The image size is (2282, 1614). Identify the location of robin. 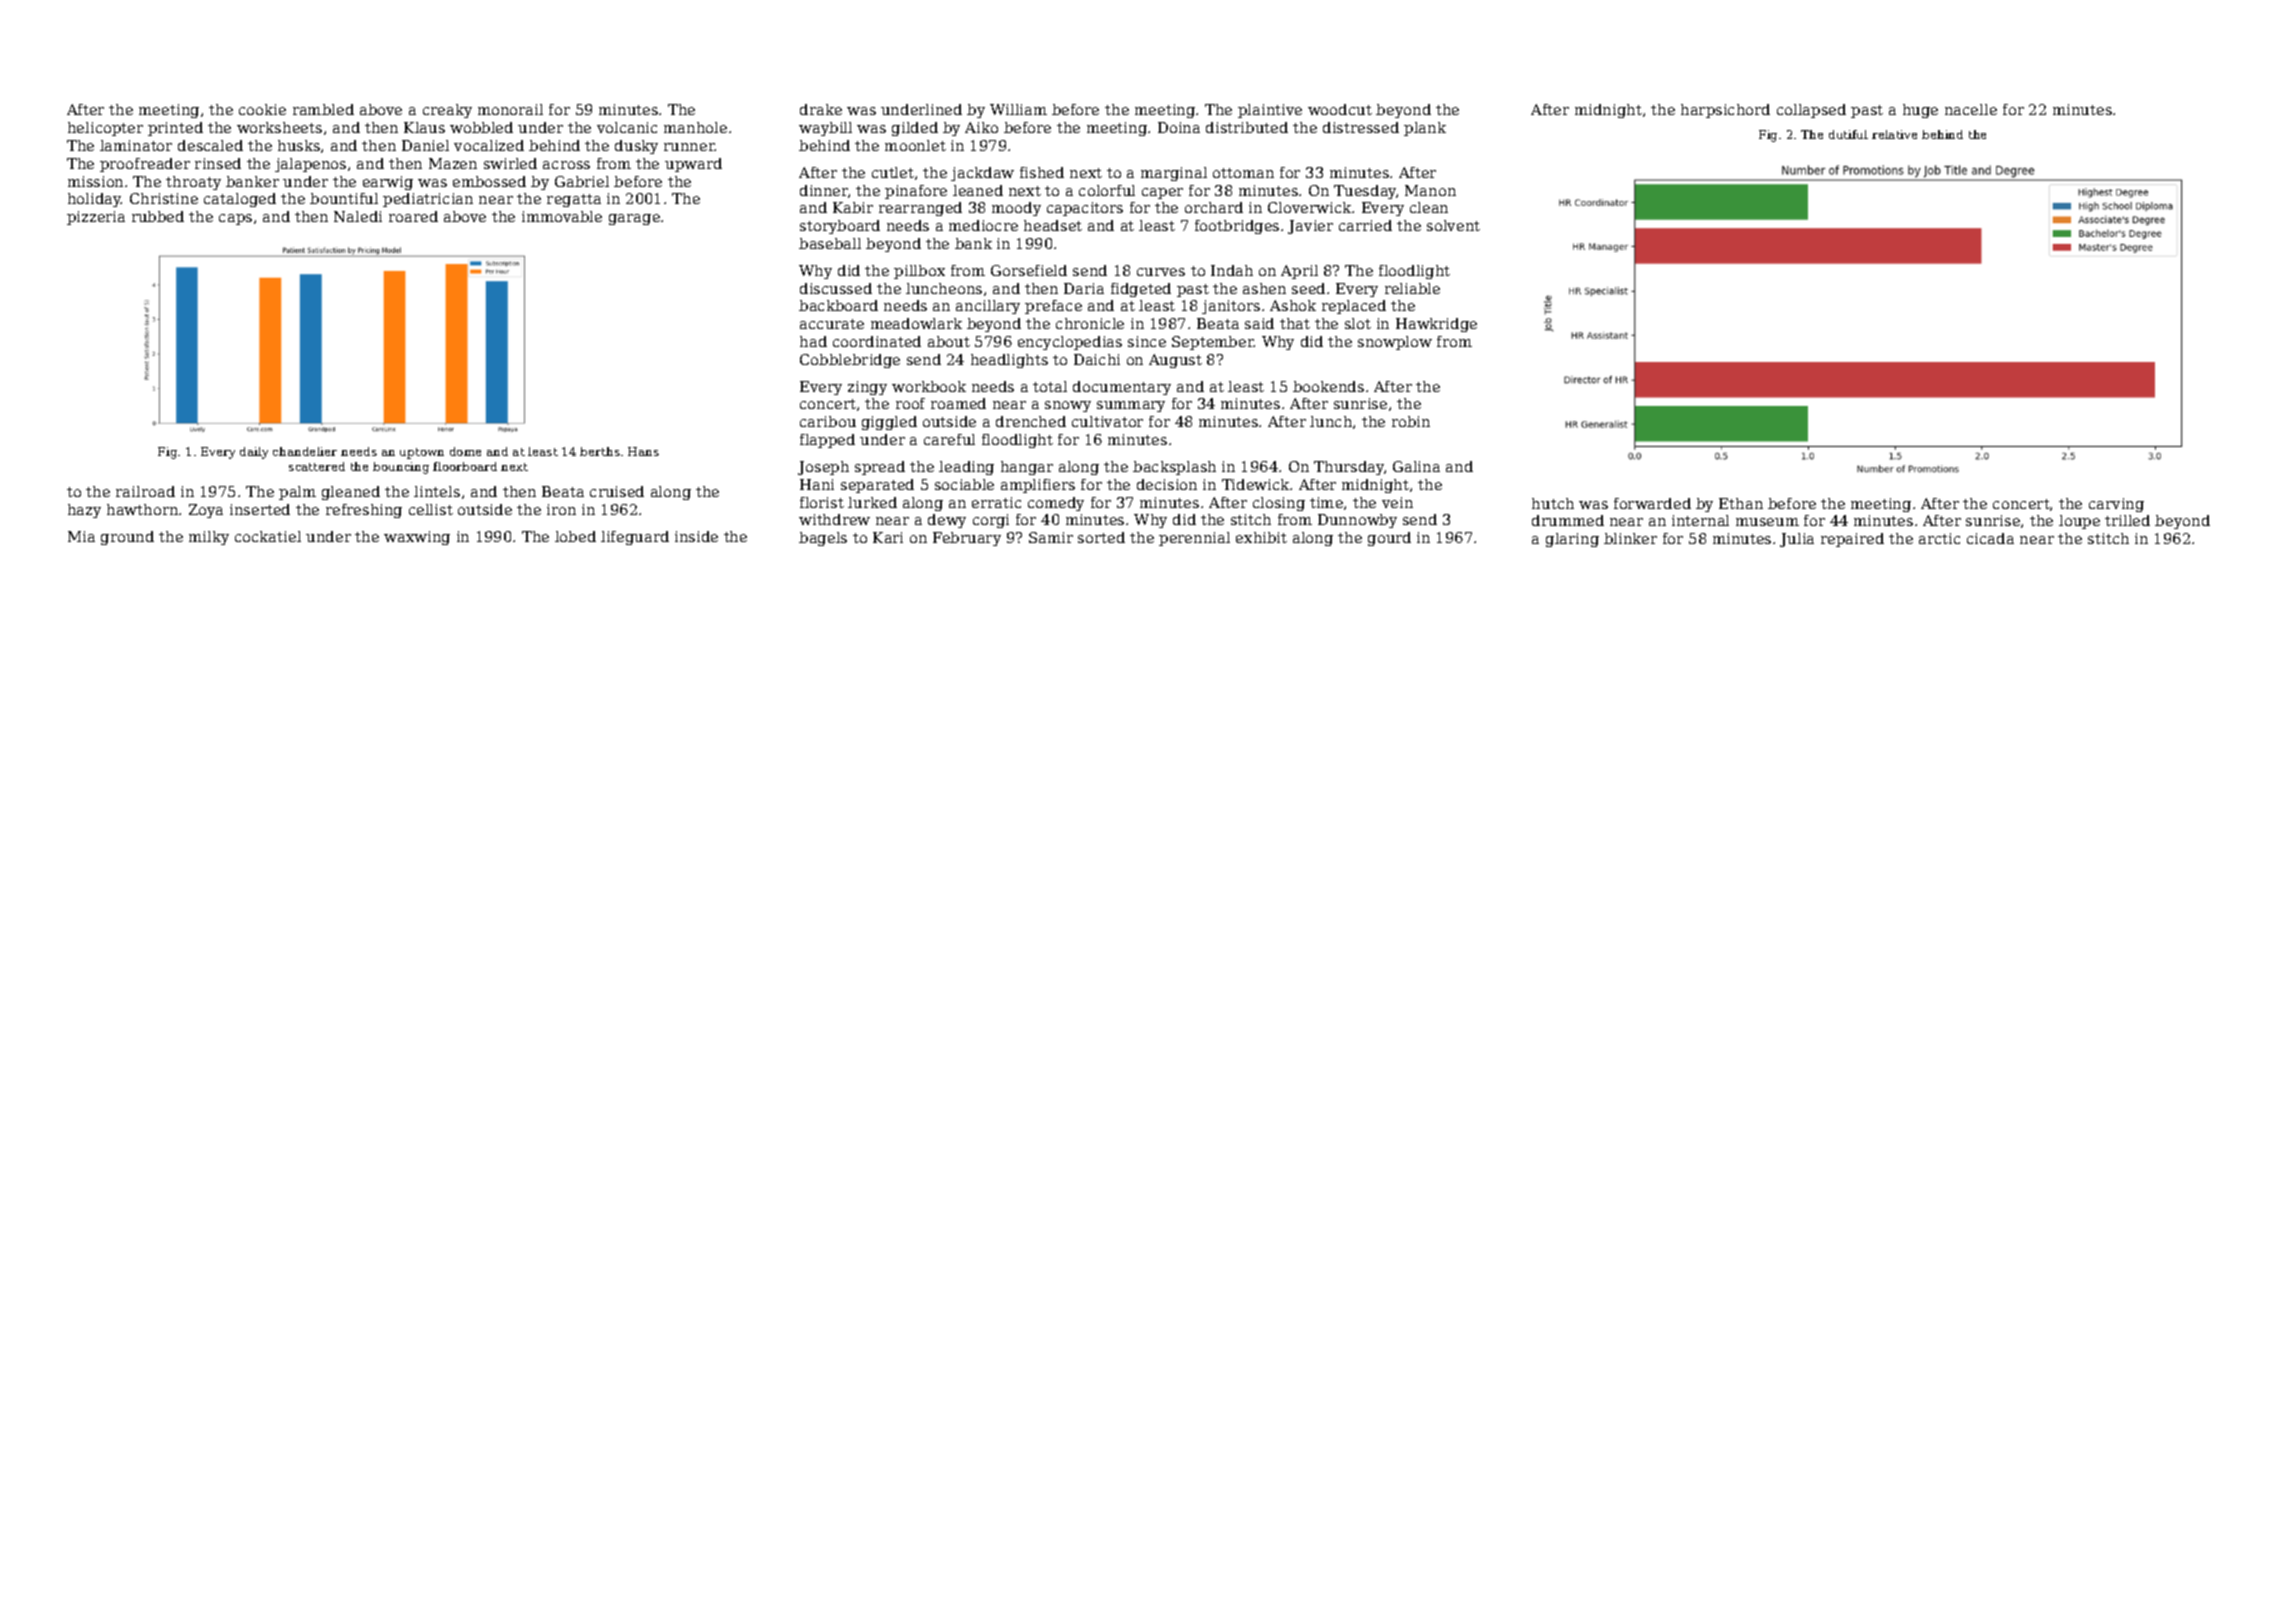
(1411, 421).
